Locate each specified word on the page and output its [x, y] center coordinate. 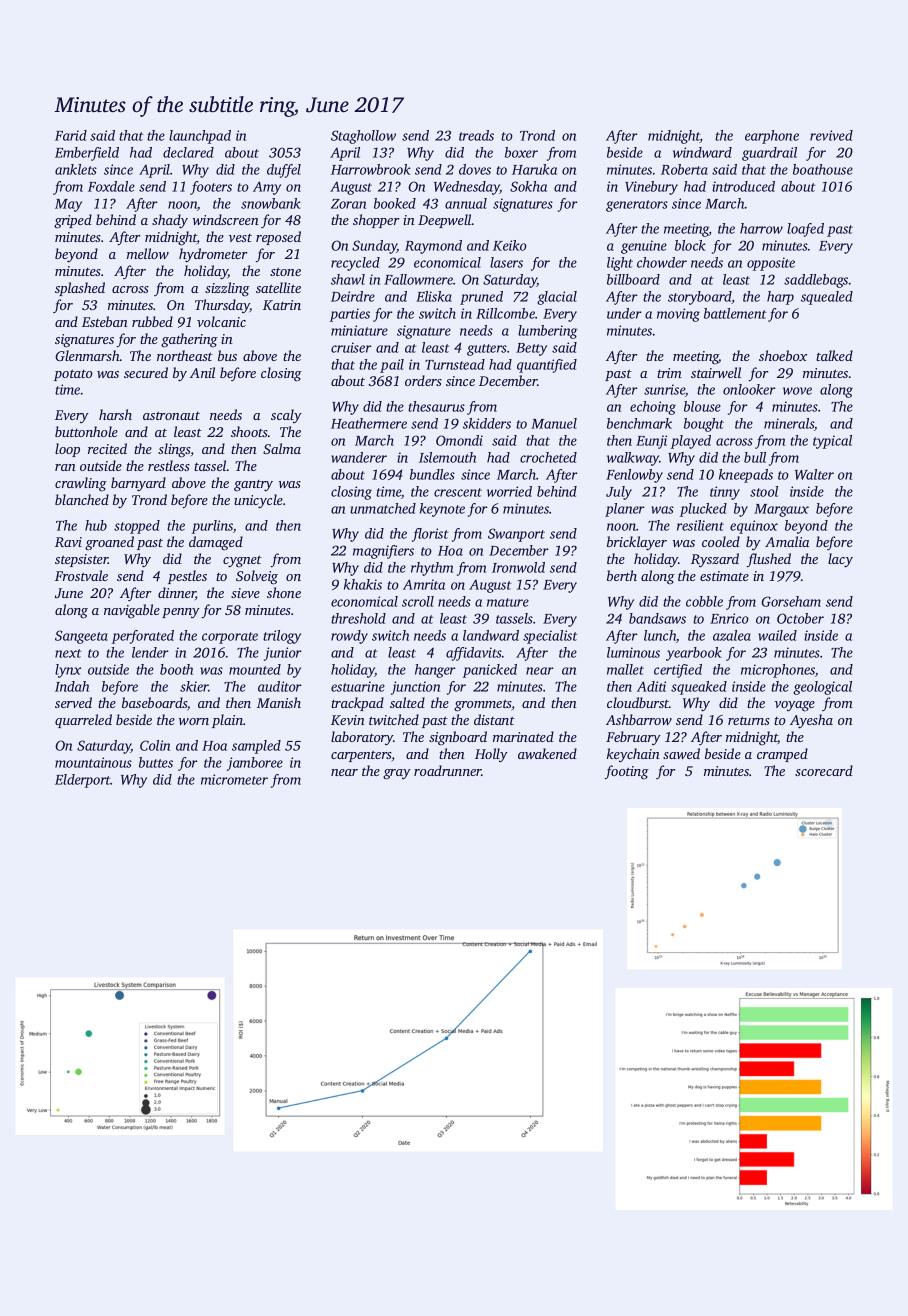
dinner [177, 594]
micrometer [234, 779]
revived [831, 135]
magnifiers [383, 552]
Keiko [510, 245]
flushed [768, 560]
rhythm [432, 569]
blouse [702, 406]
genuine [644, 247]
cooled [721, 541]
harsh [115, 414]
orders [423, 380]
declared [188, 152]
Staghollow [363, 137]
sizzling [227, 289]
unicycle [258, 501]
